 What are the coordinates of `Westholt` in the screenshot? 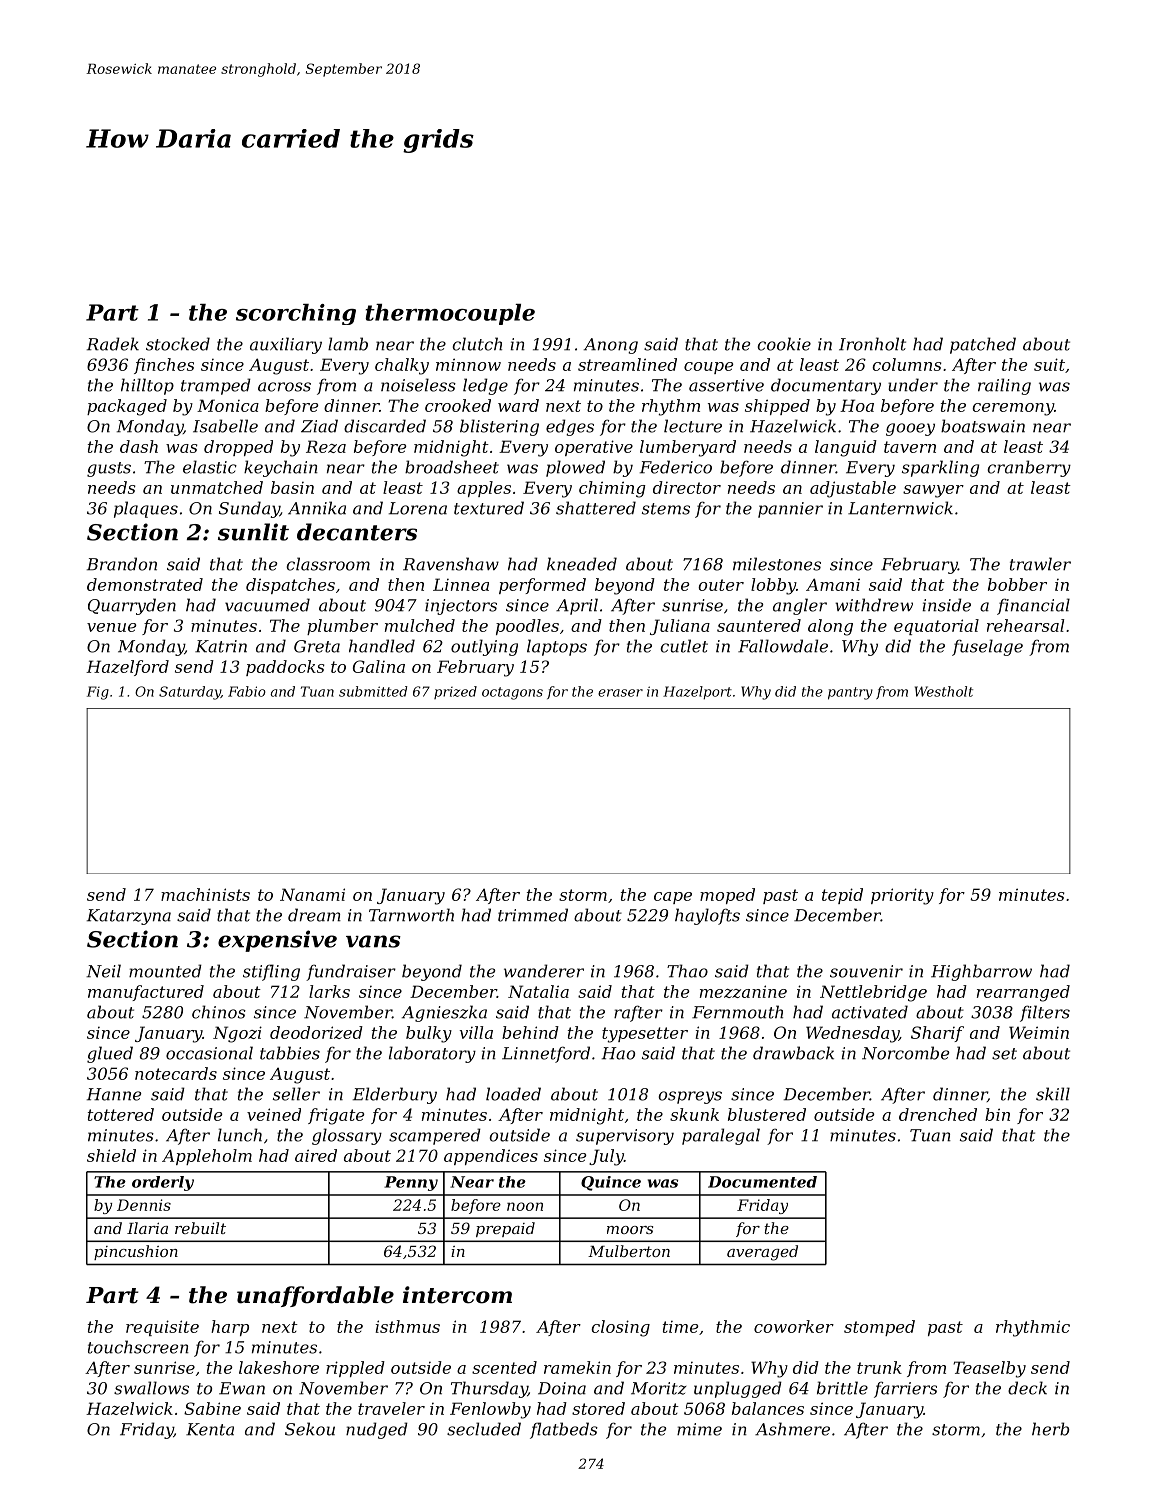 It's located at (944, 691).
